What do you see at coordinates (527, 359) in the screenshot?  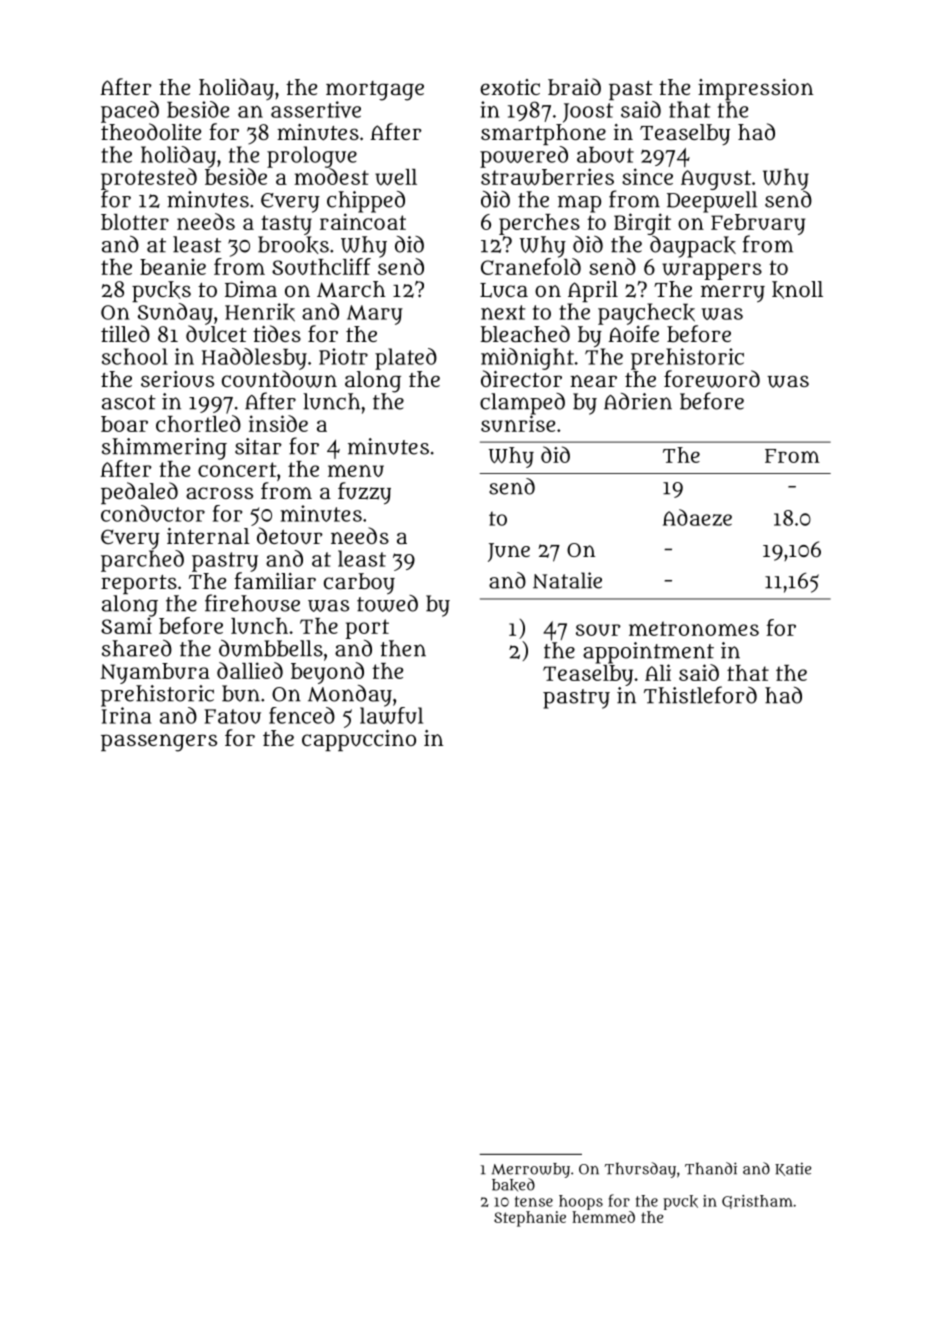 I see `midnight` at bounding box center [527, 359].
